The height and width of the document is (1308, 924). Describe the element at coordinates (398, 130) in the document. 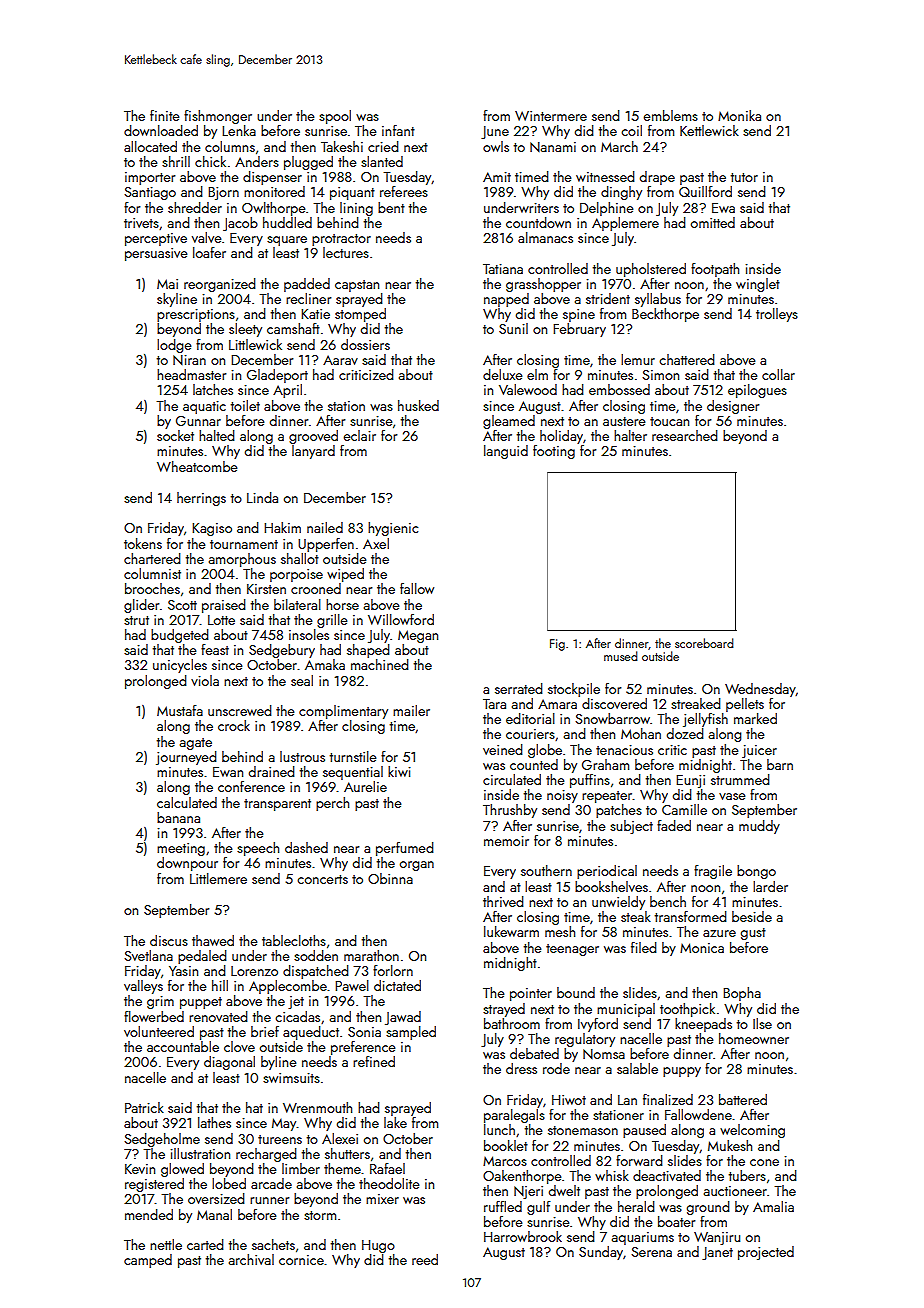

I see `infant` at that location.
